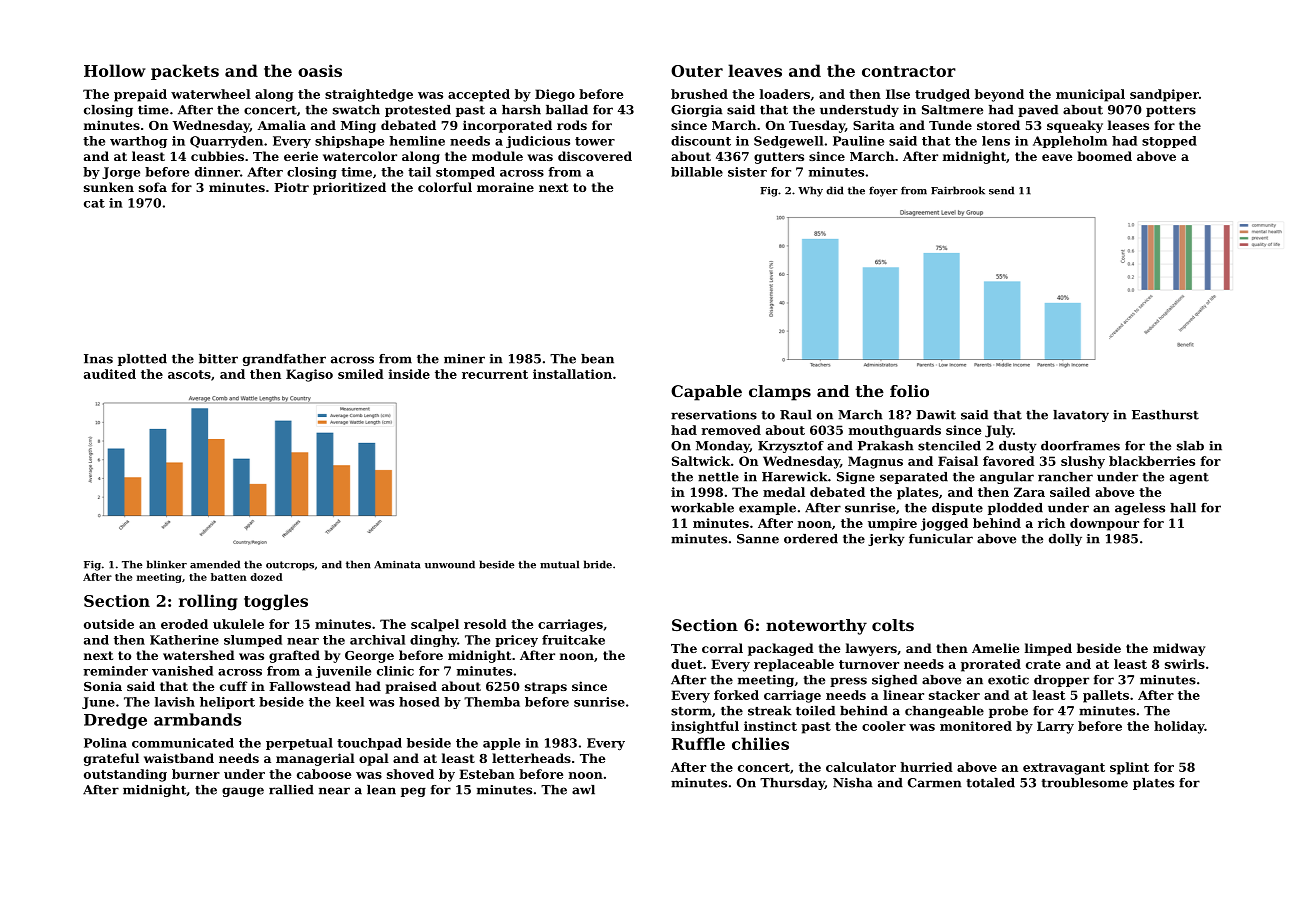 This screenshot has width=1308, height=924. What do you see at coordinates (936, 415) in the screenshot?
I see `Dawit` at bounding box center [936, 415].
